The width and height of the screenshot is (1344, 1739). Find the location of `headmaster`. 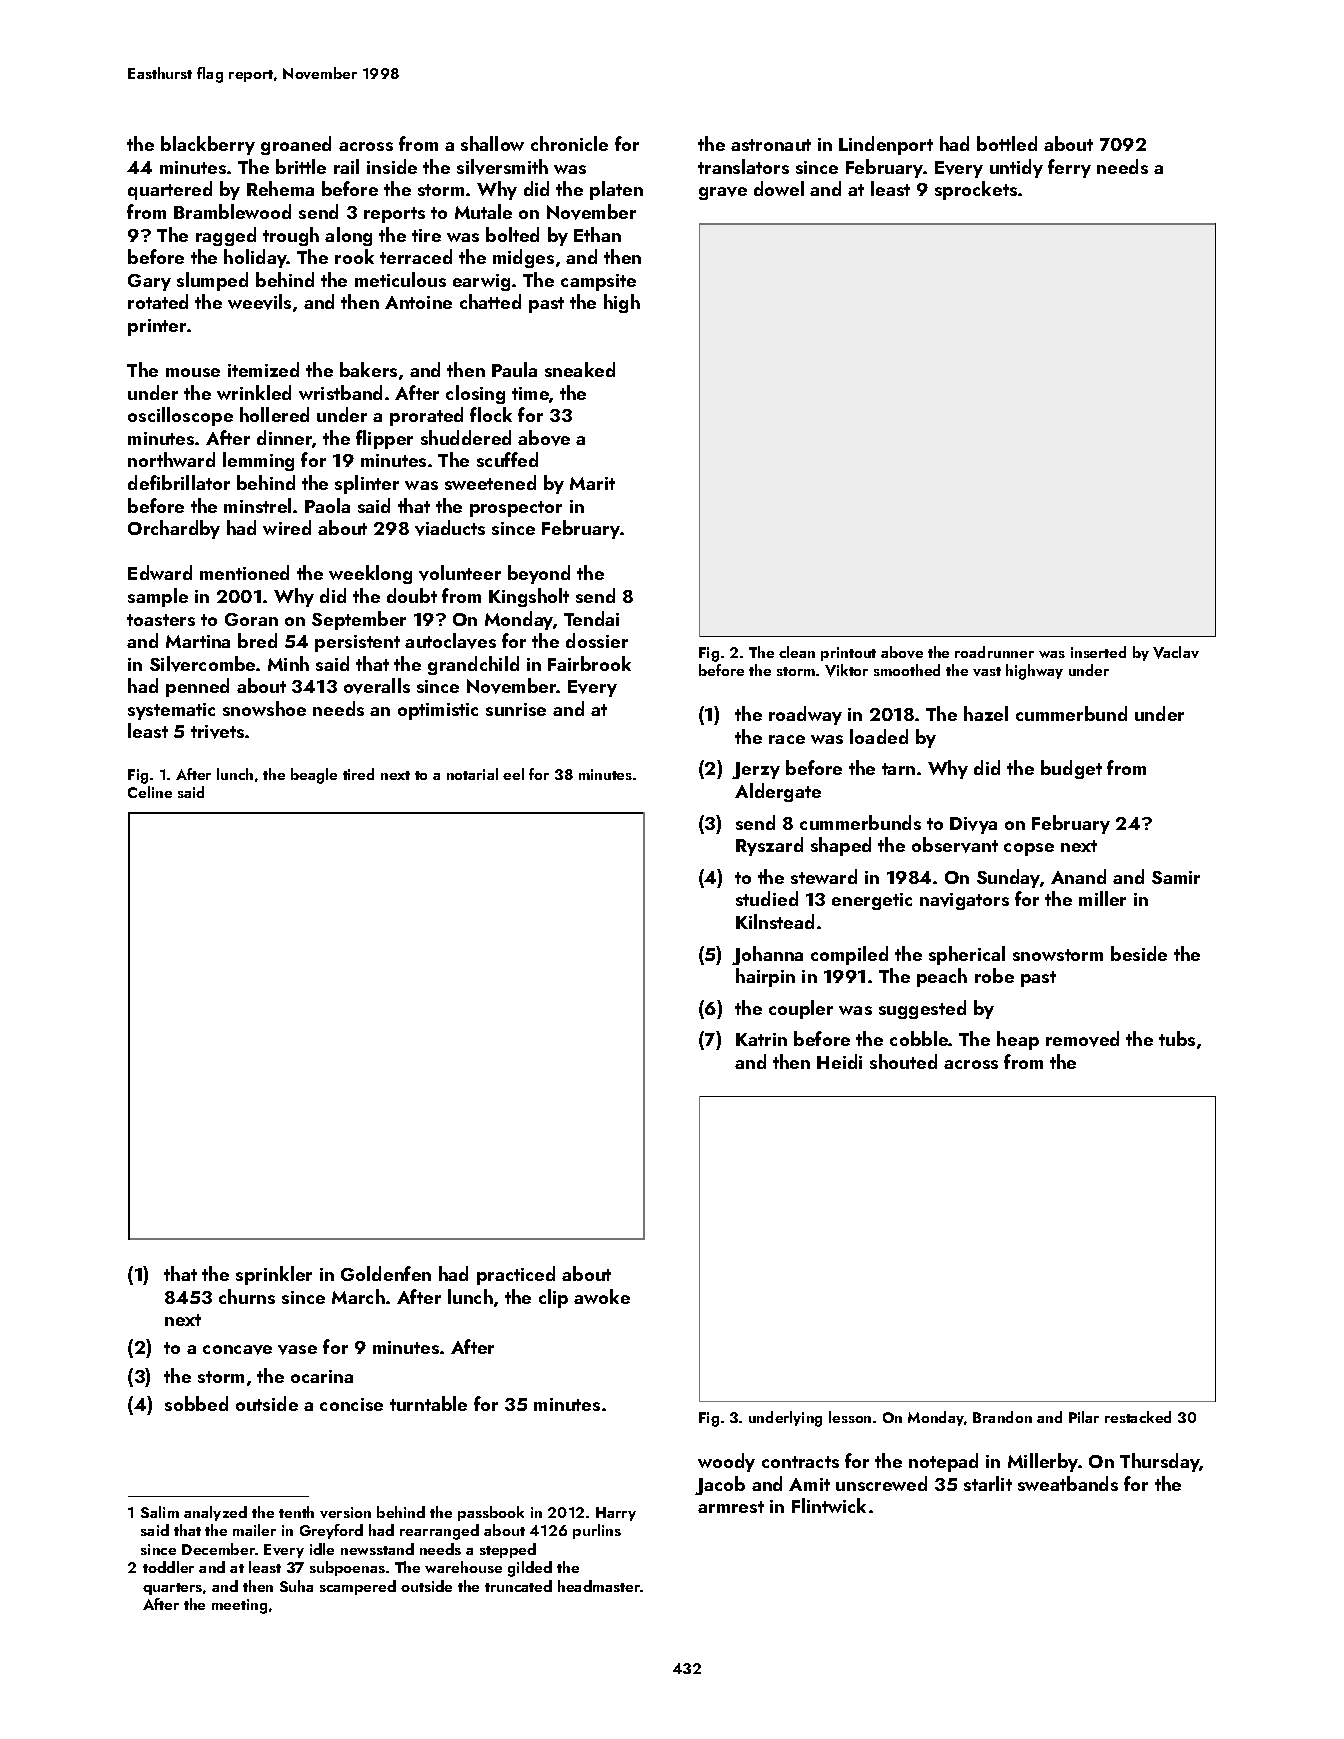

headmaster is located at coordinates (599, 1586).
